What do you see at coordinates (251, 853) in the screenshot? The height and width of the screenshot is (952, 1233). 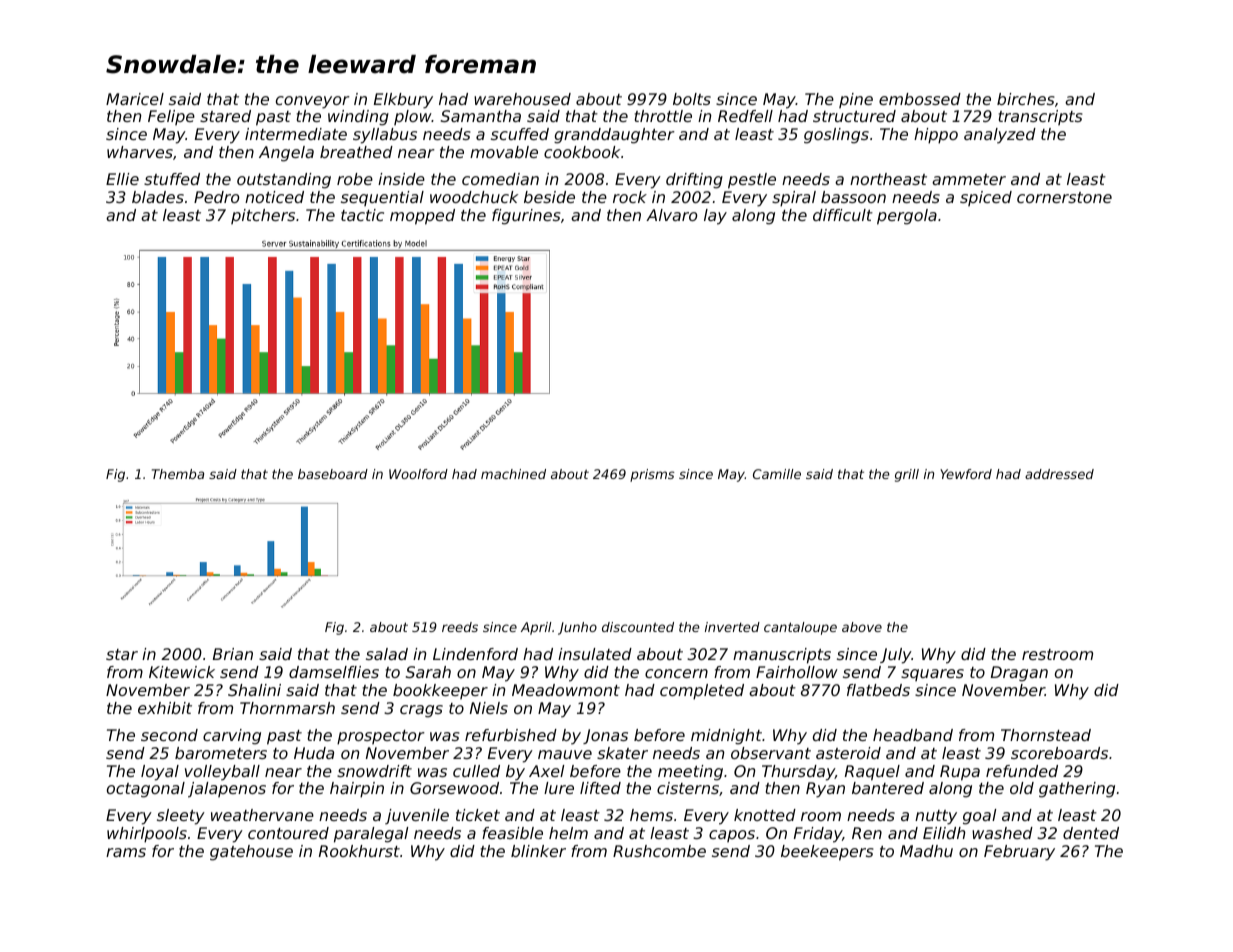 I see `gatehouse` at bounding box center [251, 853].
